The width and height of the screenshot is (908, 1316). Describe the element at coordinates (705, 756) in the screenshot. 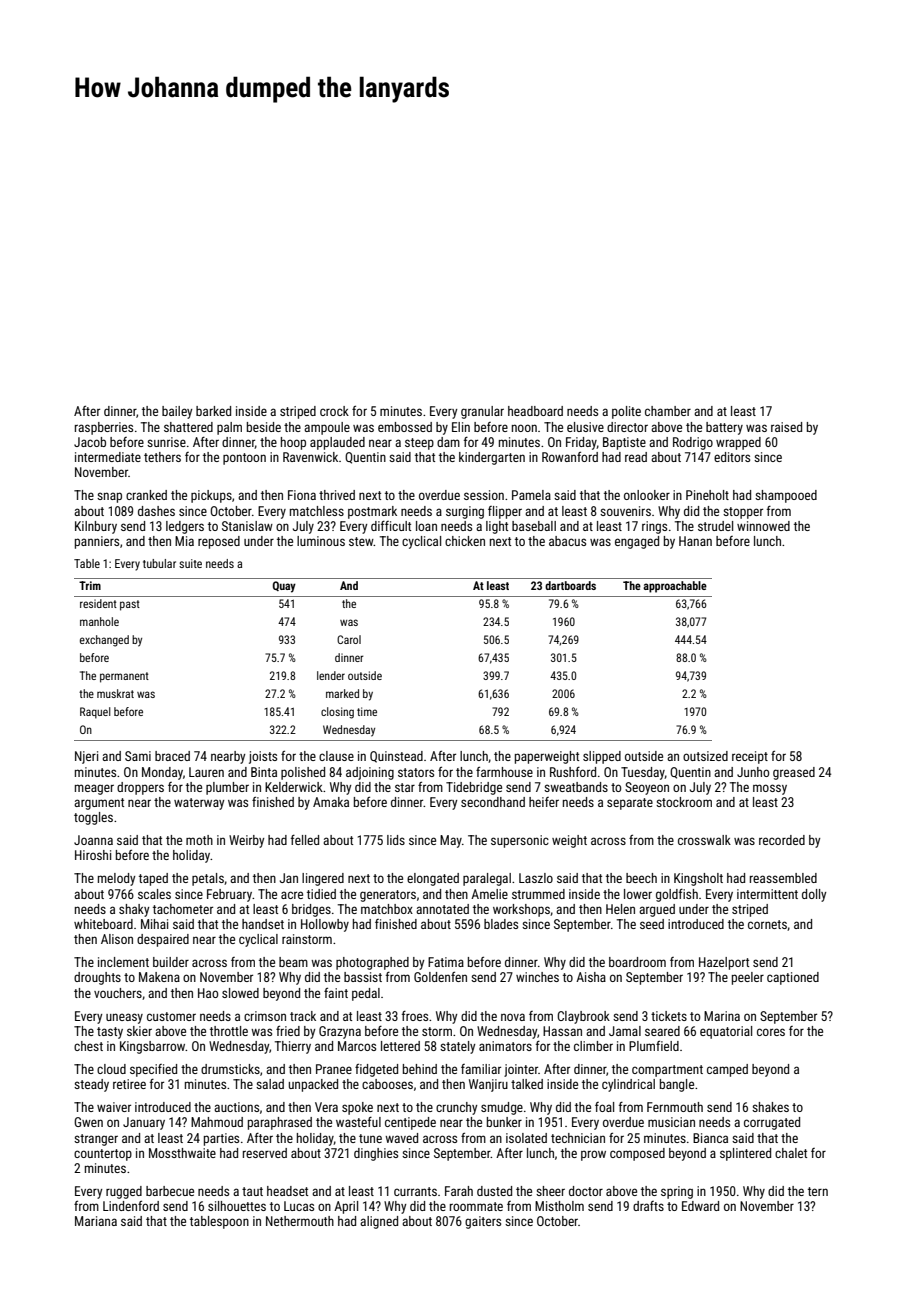

I see `outsized` at that location.
